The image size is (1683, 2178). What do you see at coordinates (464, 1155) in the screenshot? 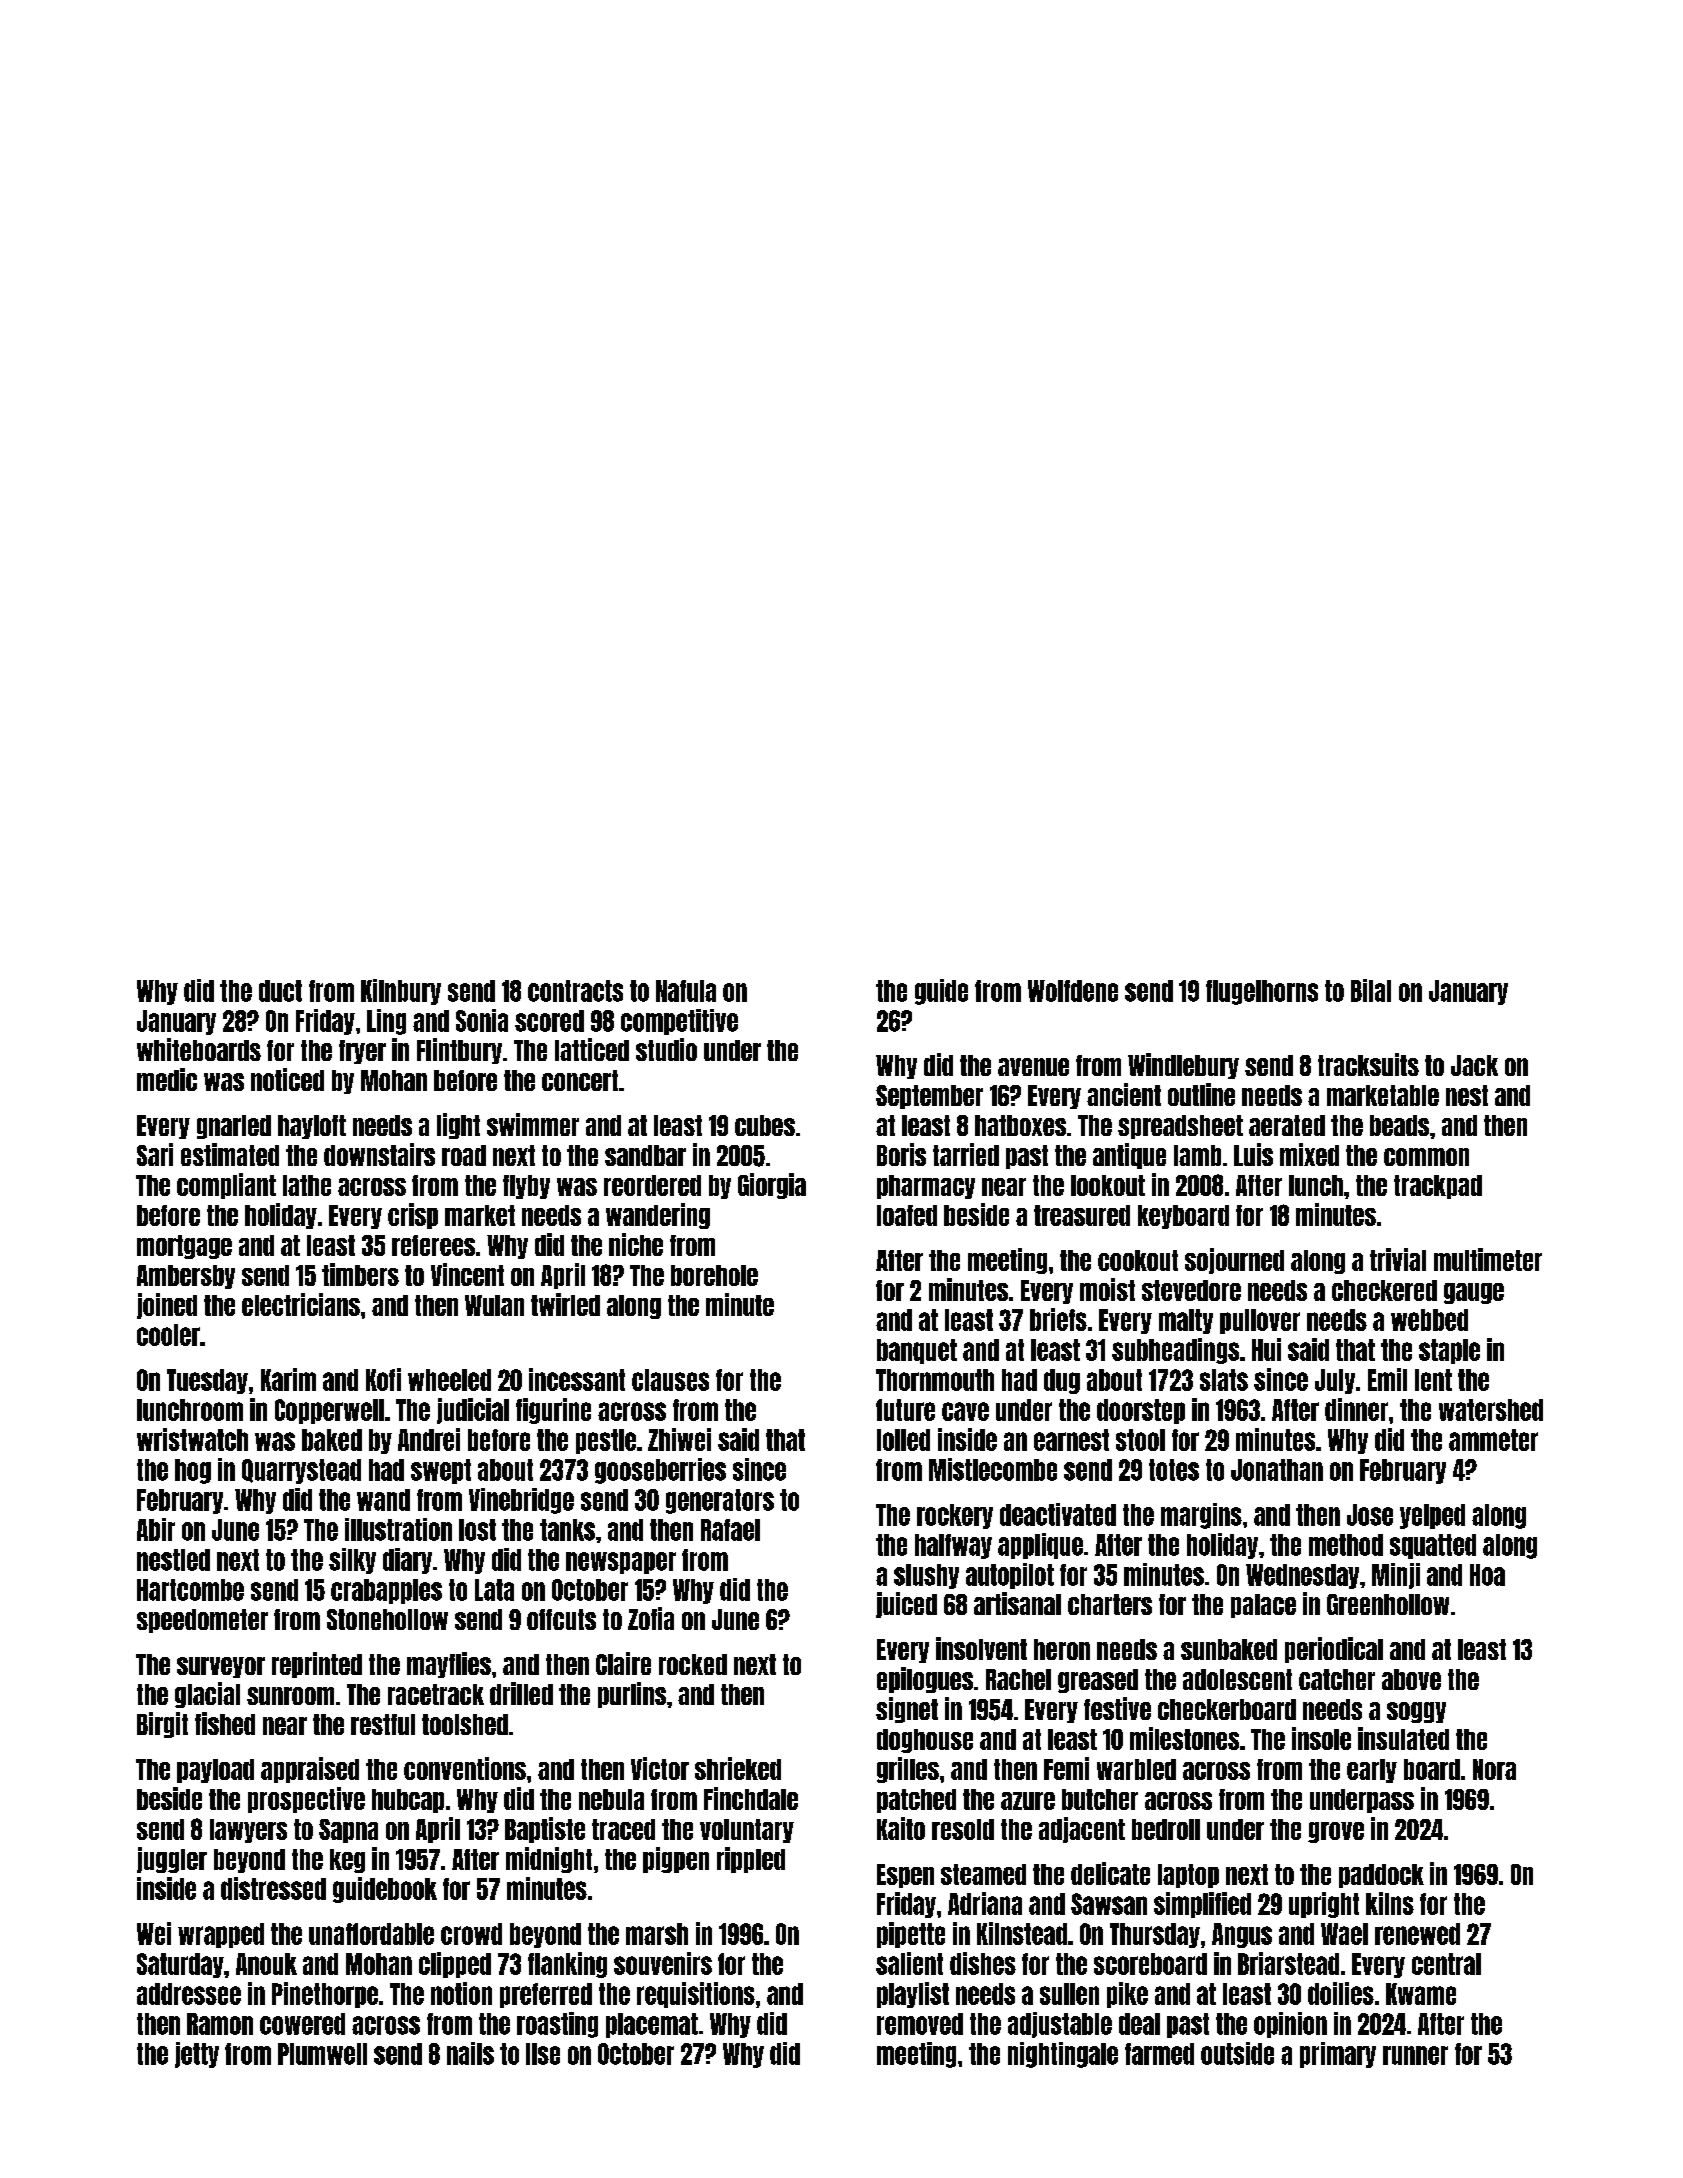
I see `road` at bounding box center [464, 1155].
